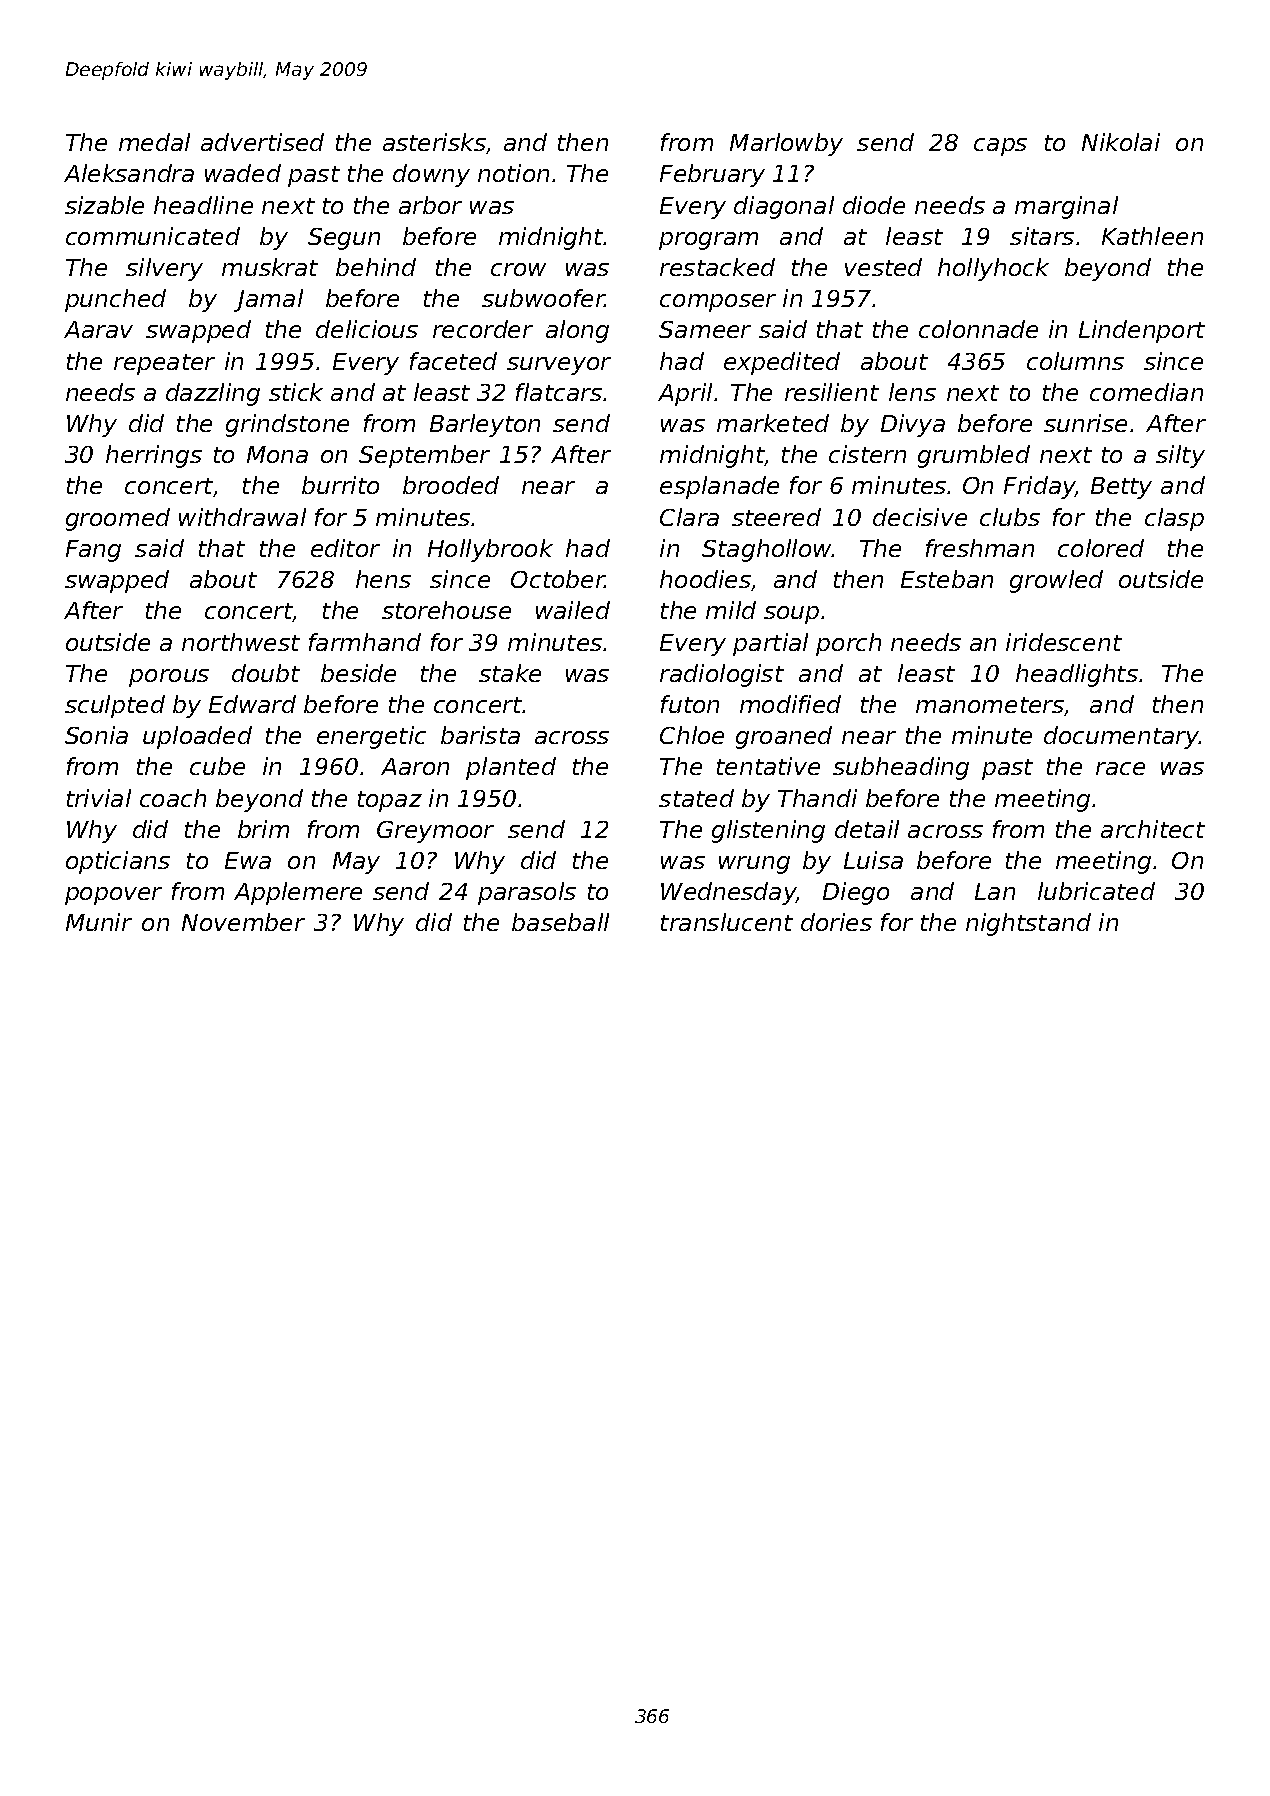  I want to click on caps, so click(1000, 147).
